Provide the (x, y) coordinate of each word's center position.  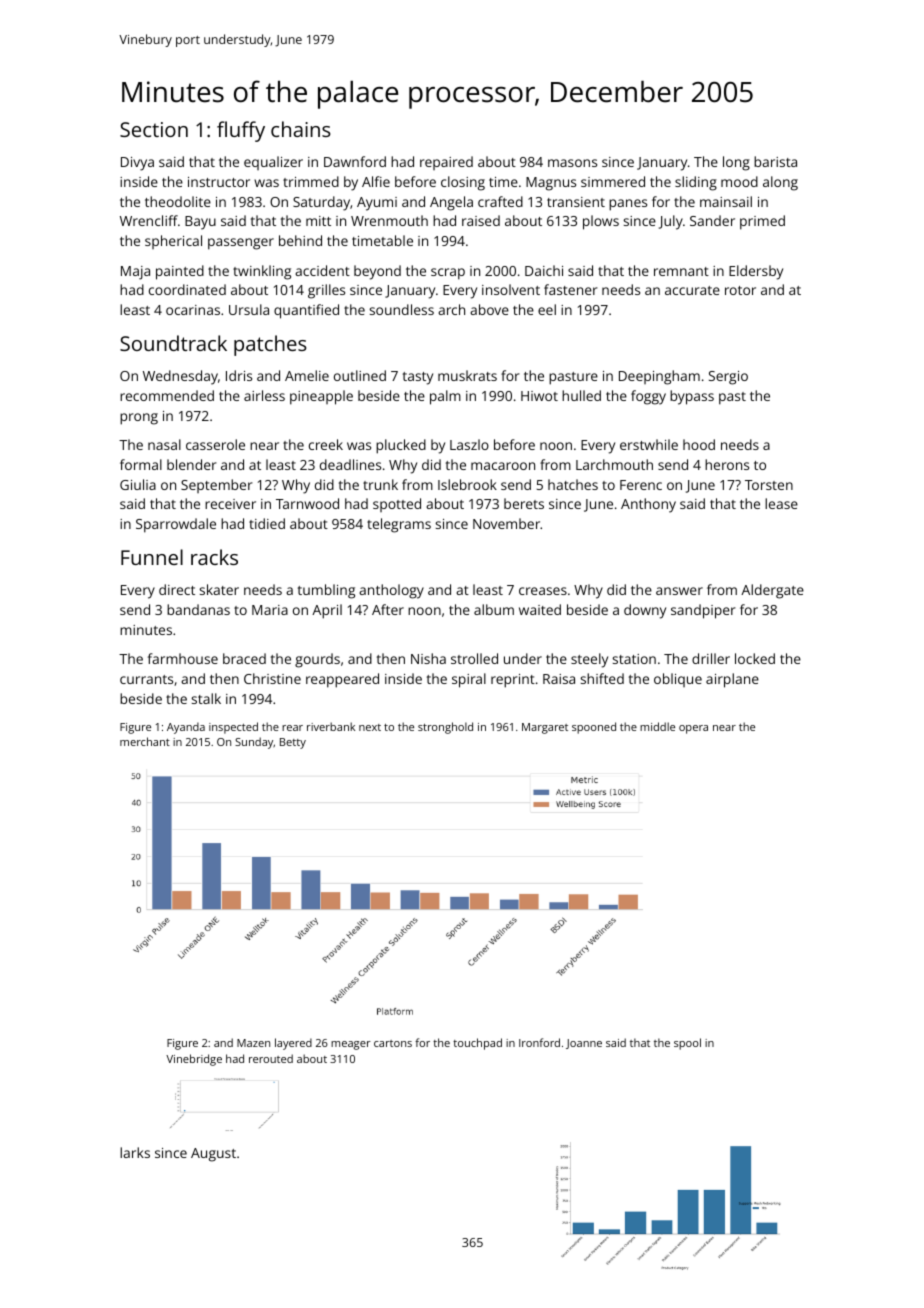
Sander (712, 220)
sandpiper (703, 611)
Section (154, 129)
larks (135, 1152)
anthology (391, 591)
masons (572, 163)
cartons (393, 1043)
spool (687, 1044)
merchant (145, 741)
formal (141, 464)
